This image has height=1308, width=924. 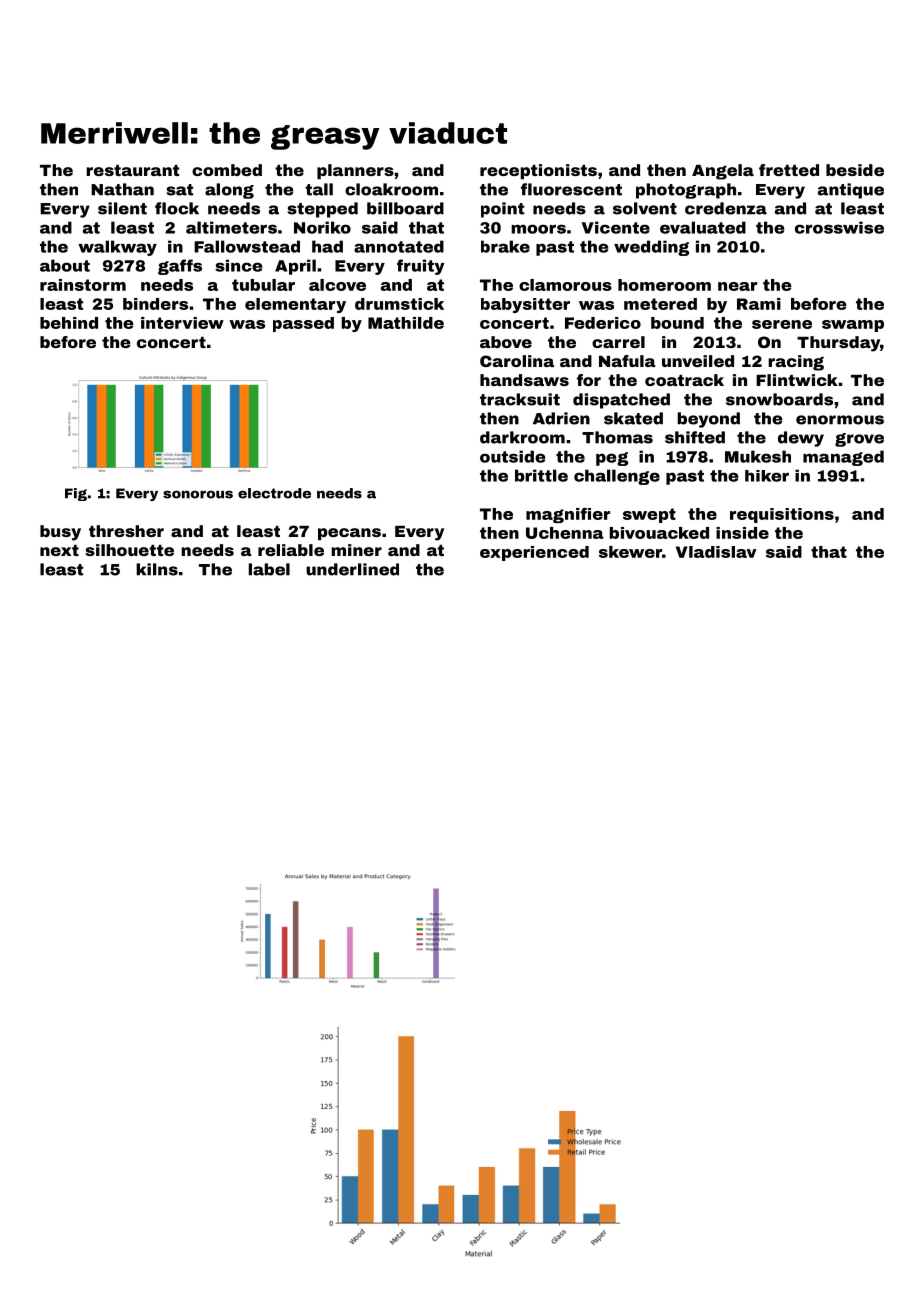 What do you see at coordinates (355, 171) in the image?
I see `planners` at bounding box center [355, 171].
